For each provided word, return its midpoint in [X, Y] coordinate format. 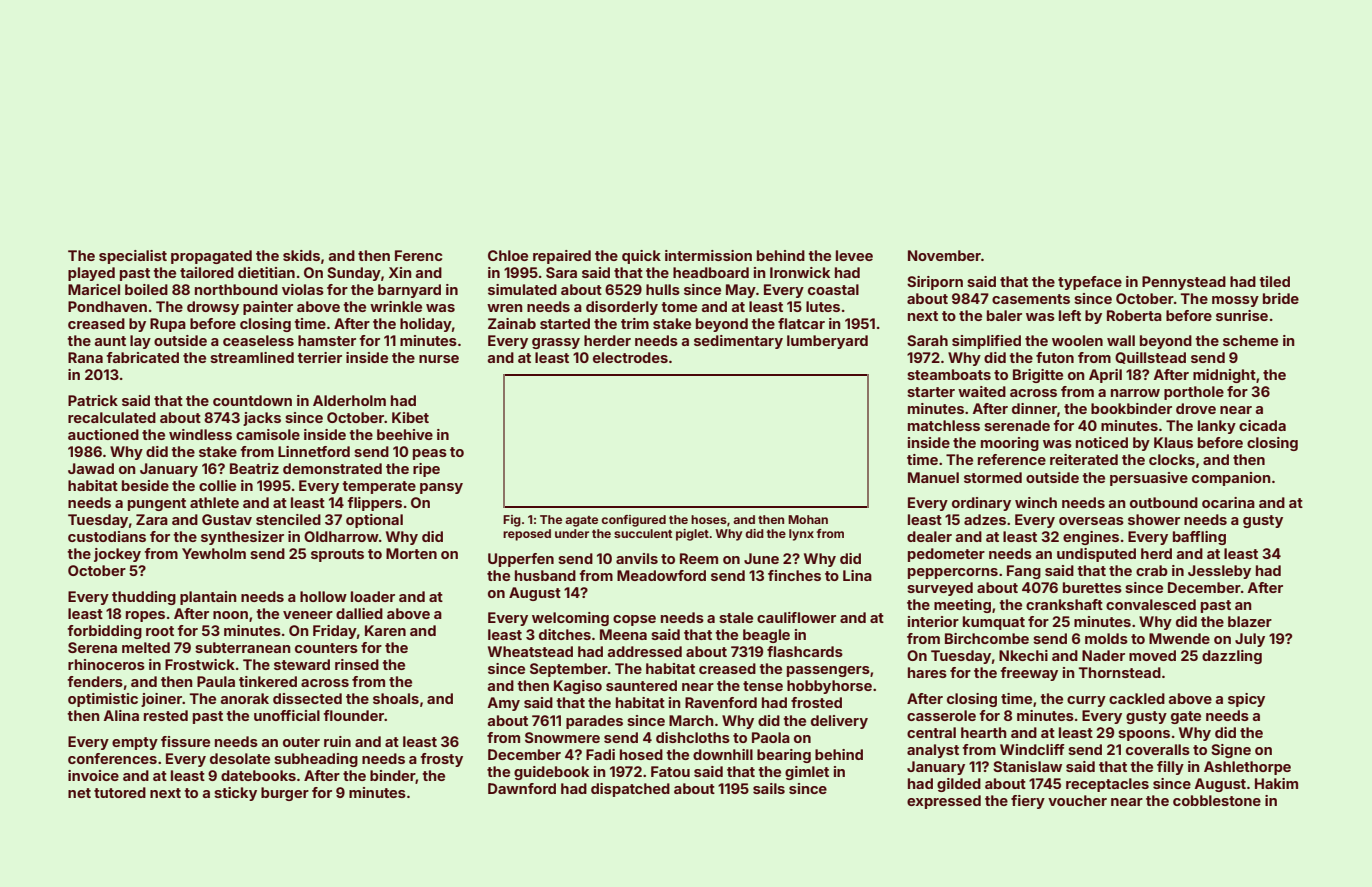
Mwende [1179, 638]
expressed [944, 802]
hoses [709, 519]
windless [200, 434]
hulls [663, 289]
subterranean [243, 647]
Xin [400, 272]
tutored [120, 792]
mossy [1235, 301]
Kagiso [578, 687]
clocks [1172, 459]
